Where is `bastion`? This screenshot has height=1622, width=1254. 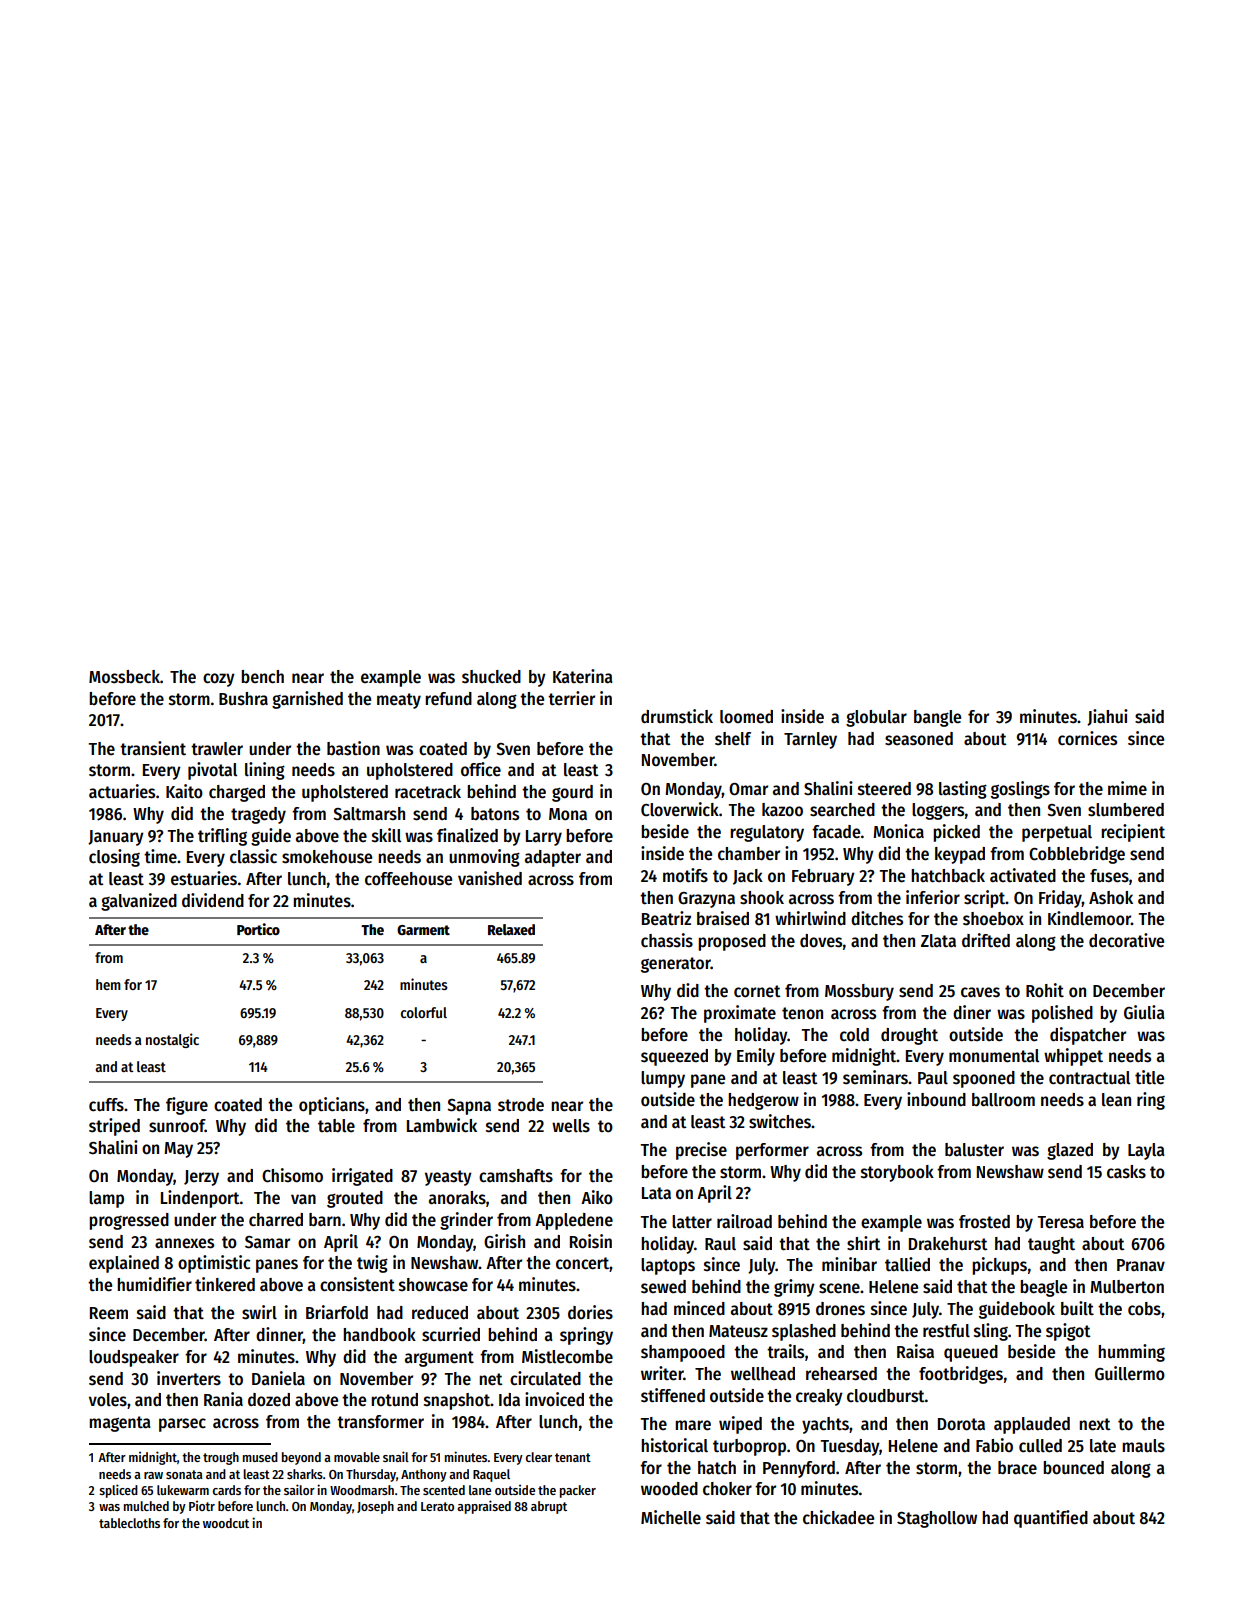 bastion is located at coordinates (353, 748).
